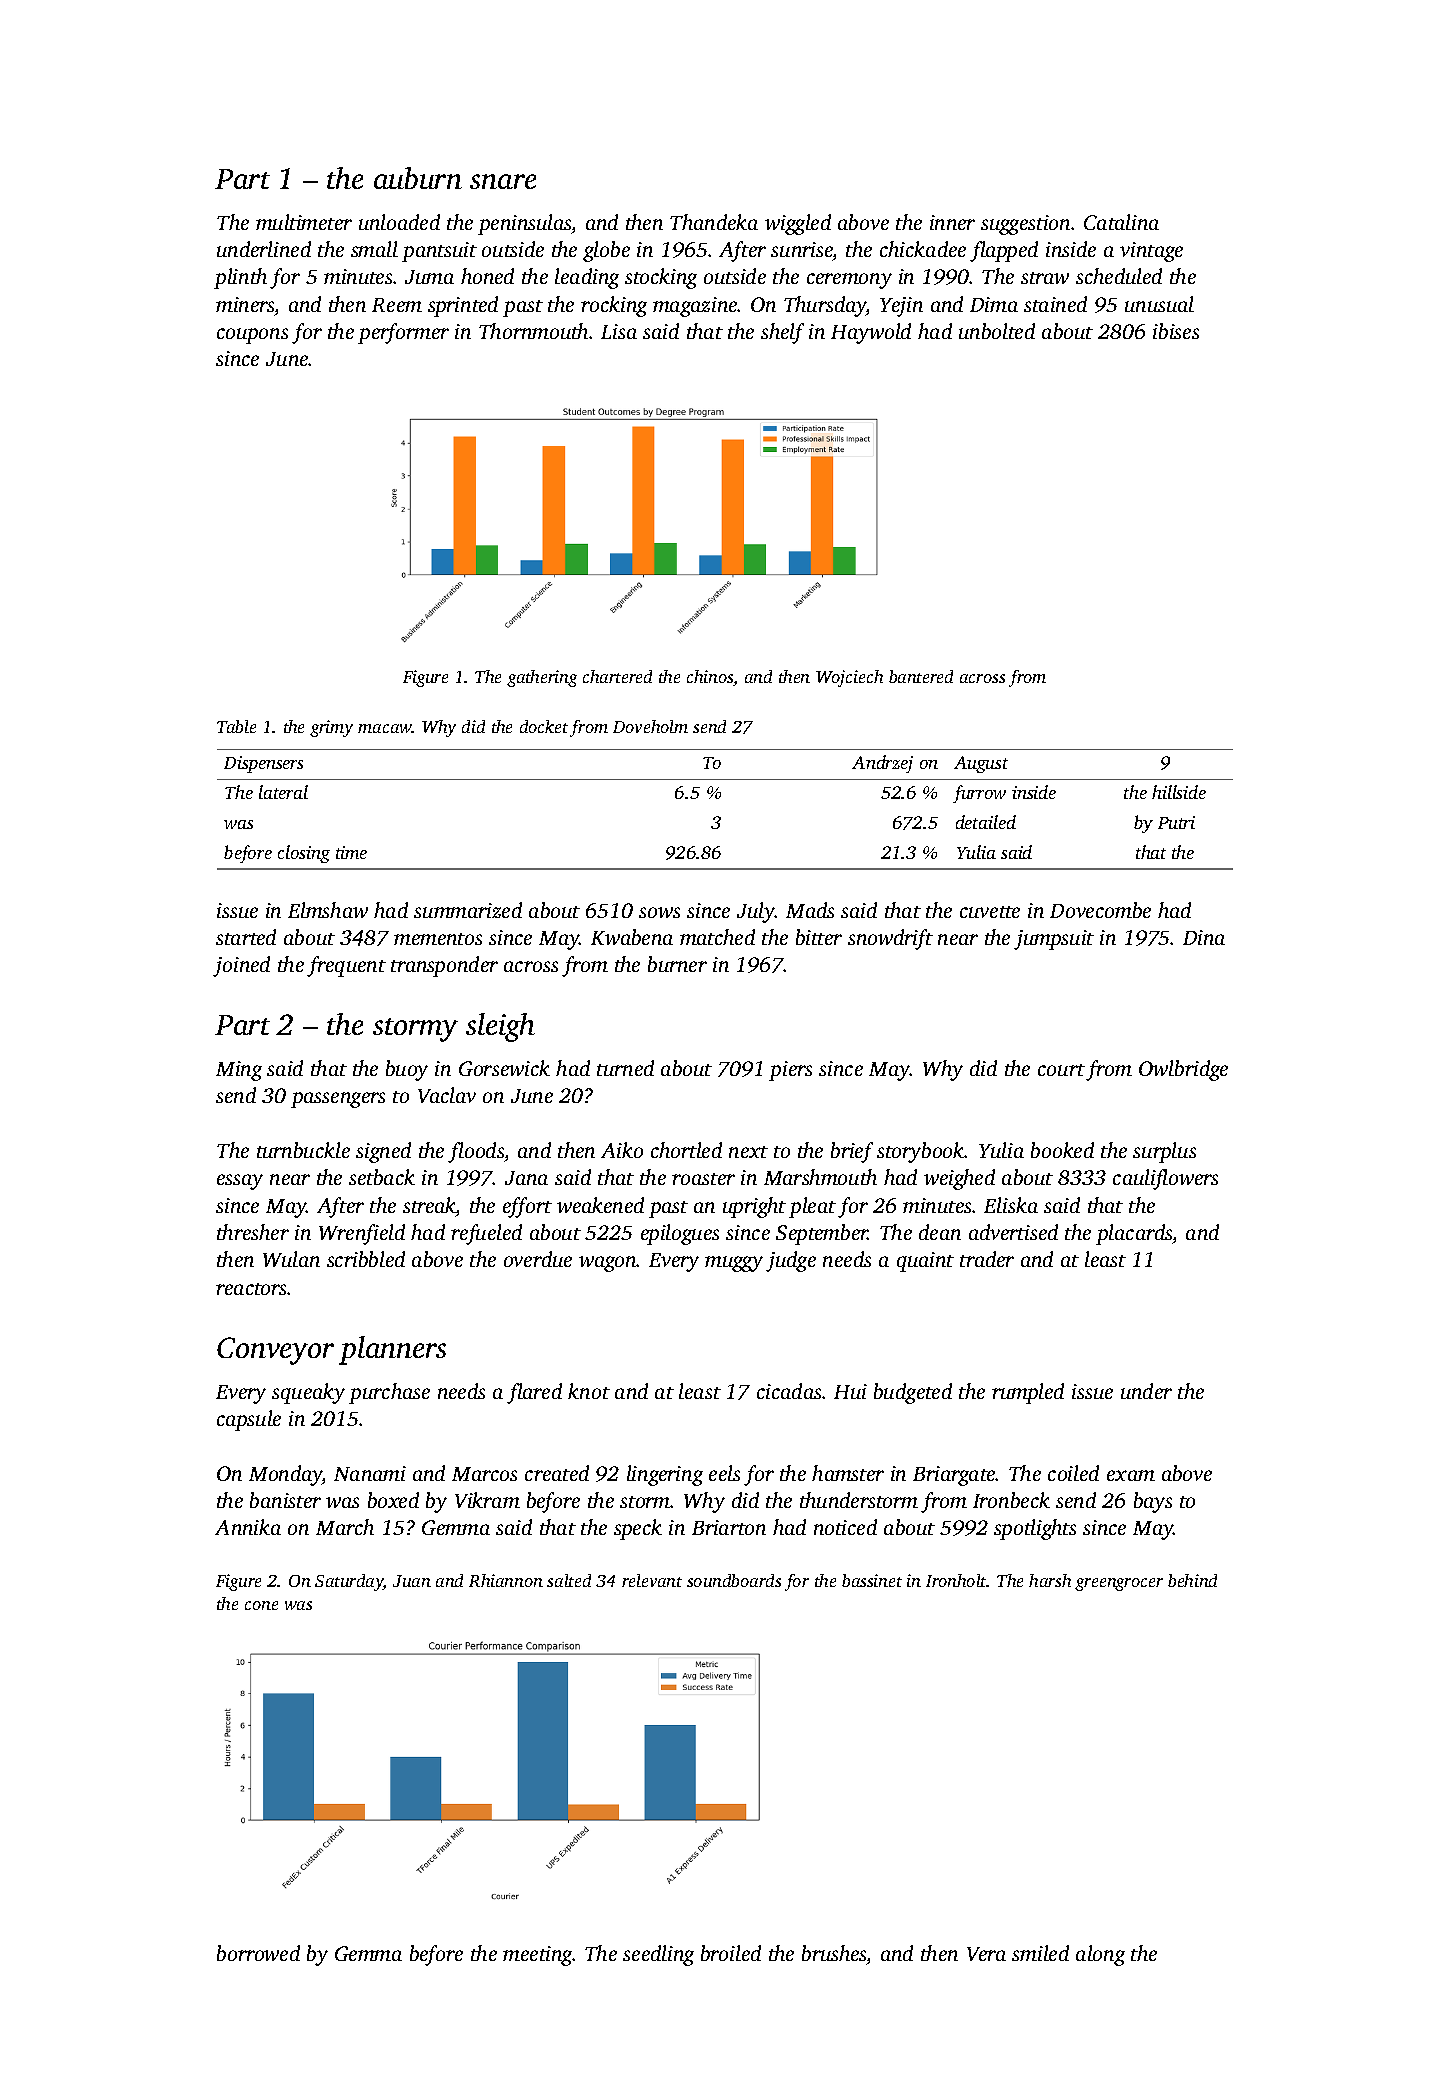 This screenshot has height=2100, width=1450. I want to click on borrowed, so click(258, 1953).
